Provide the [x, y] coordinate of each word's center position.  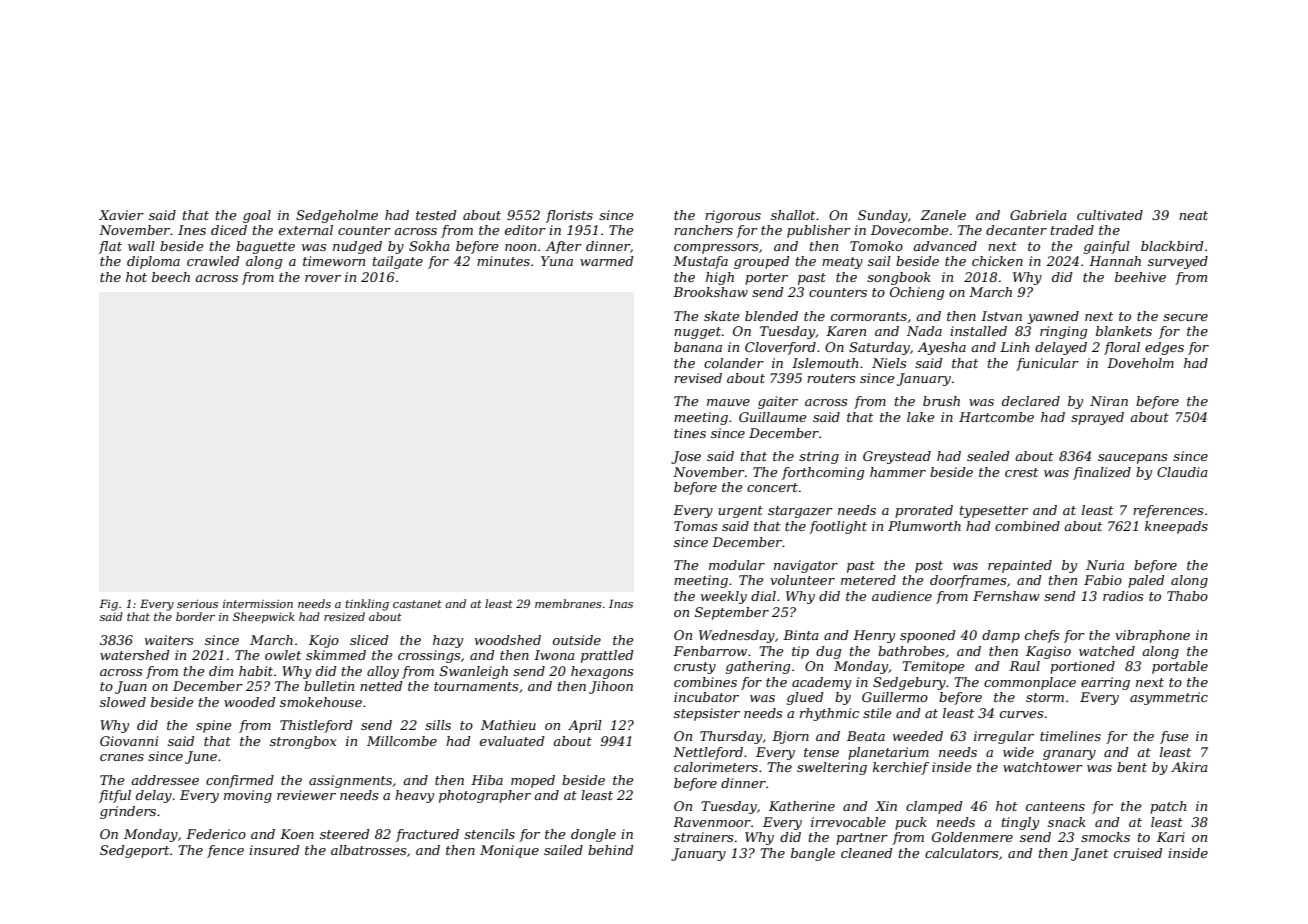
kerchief [901, 768]
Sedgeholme [337, 216]
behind [611, 850]
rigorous [733, 216]
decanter [1016, 230]
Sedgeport [134, 851]
